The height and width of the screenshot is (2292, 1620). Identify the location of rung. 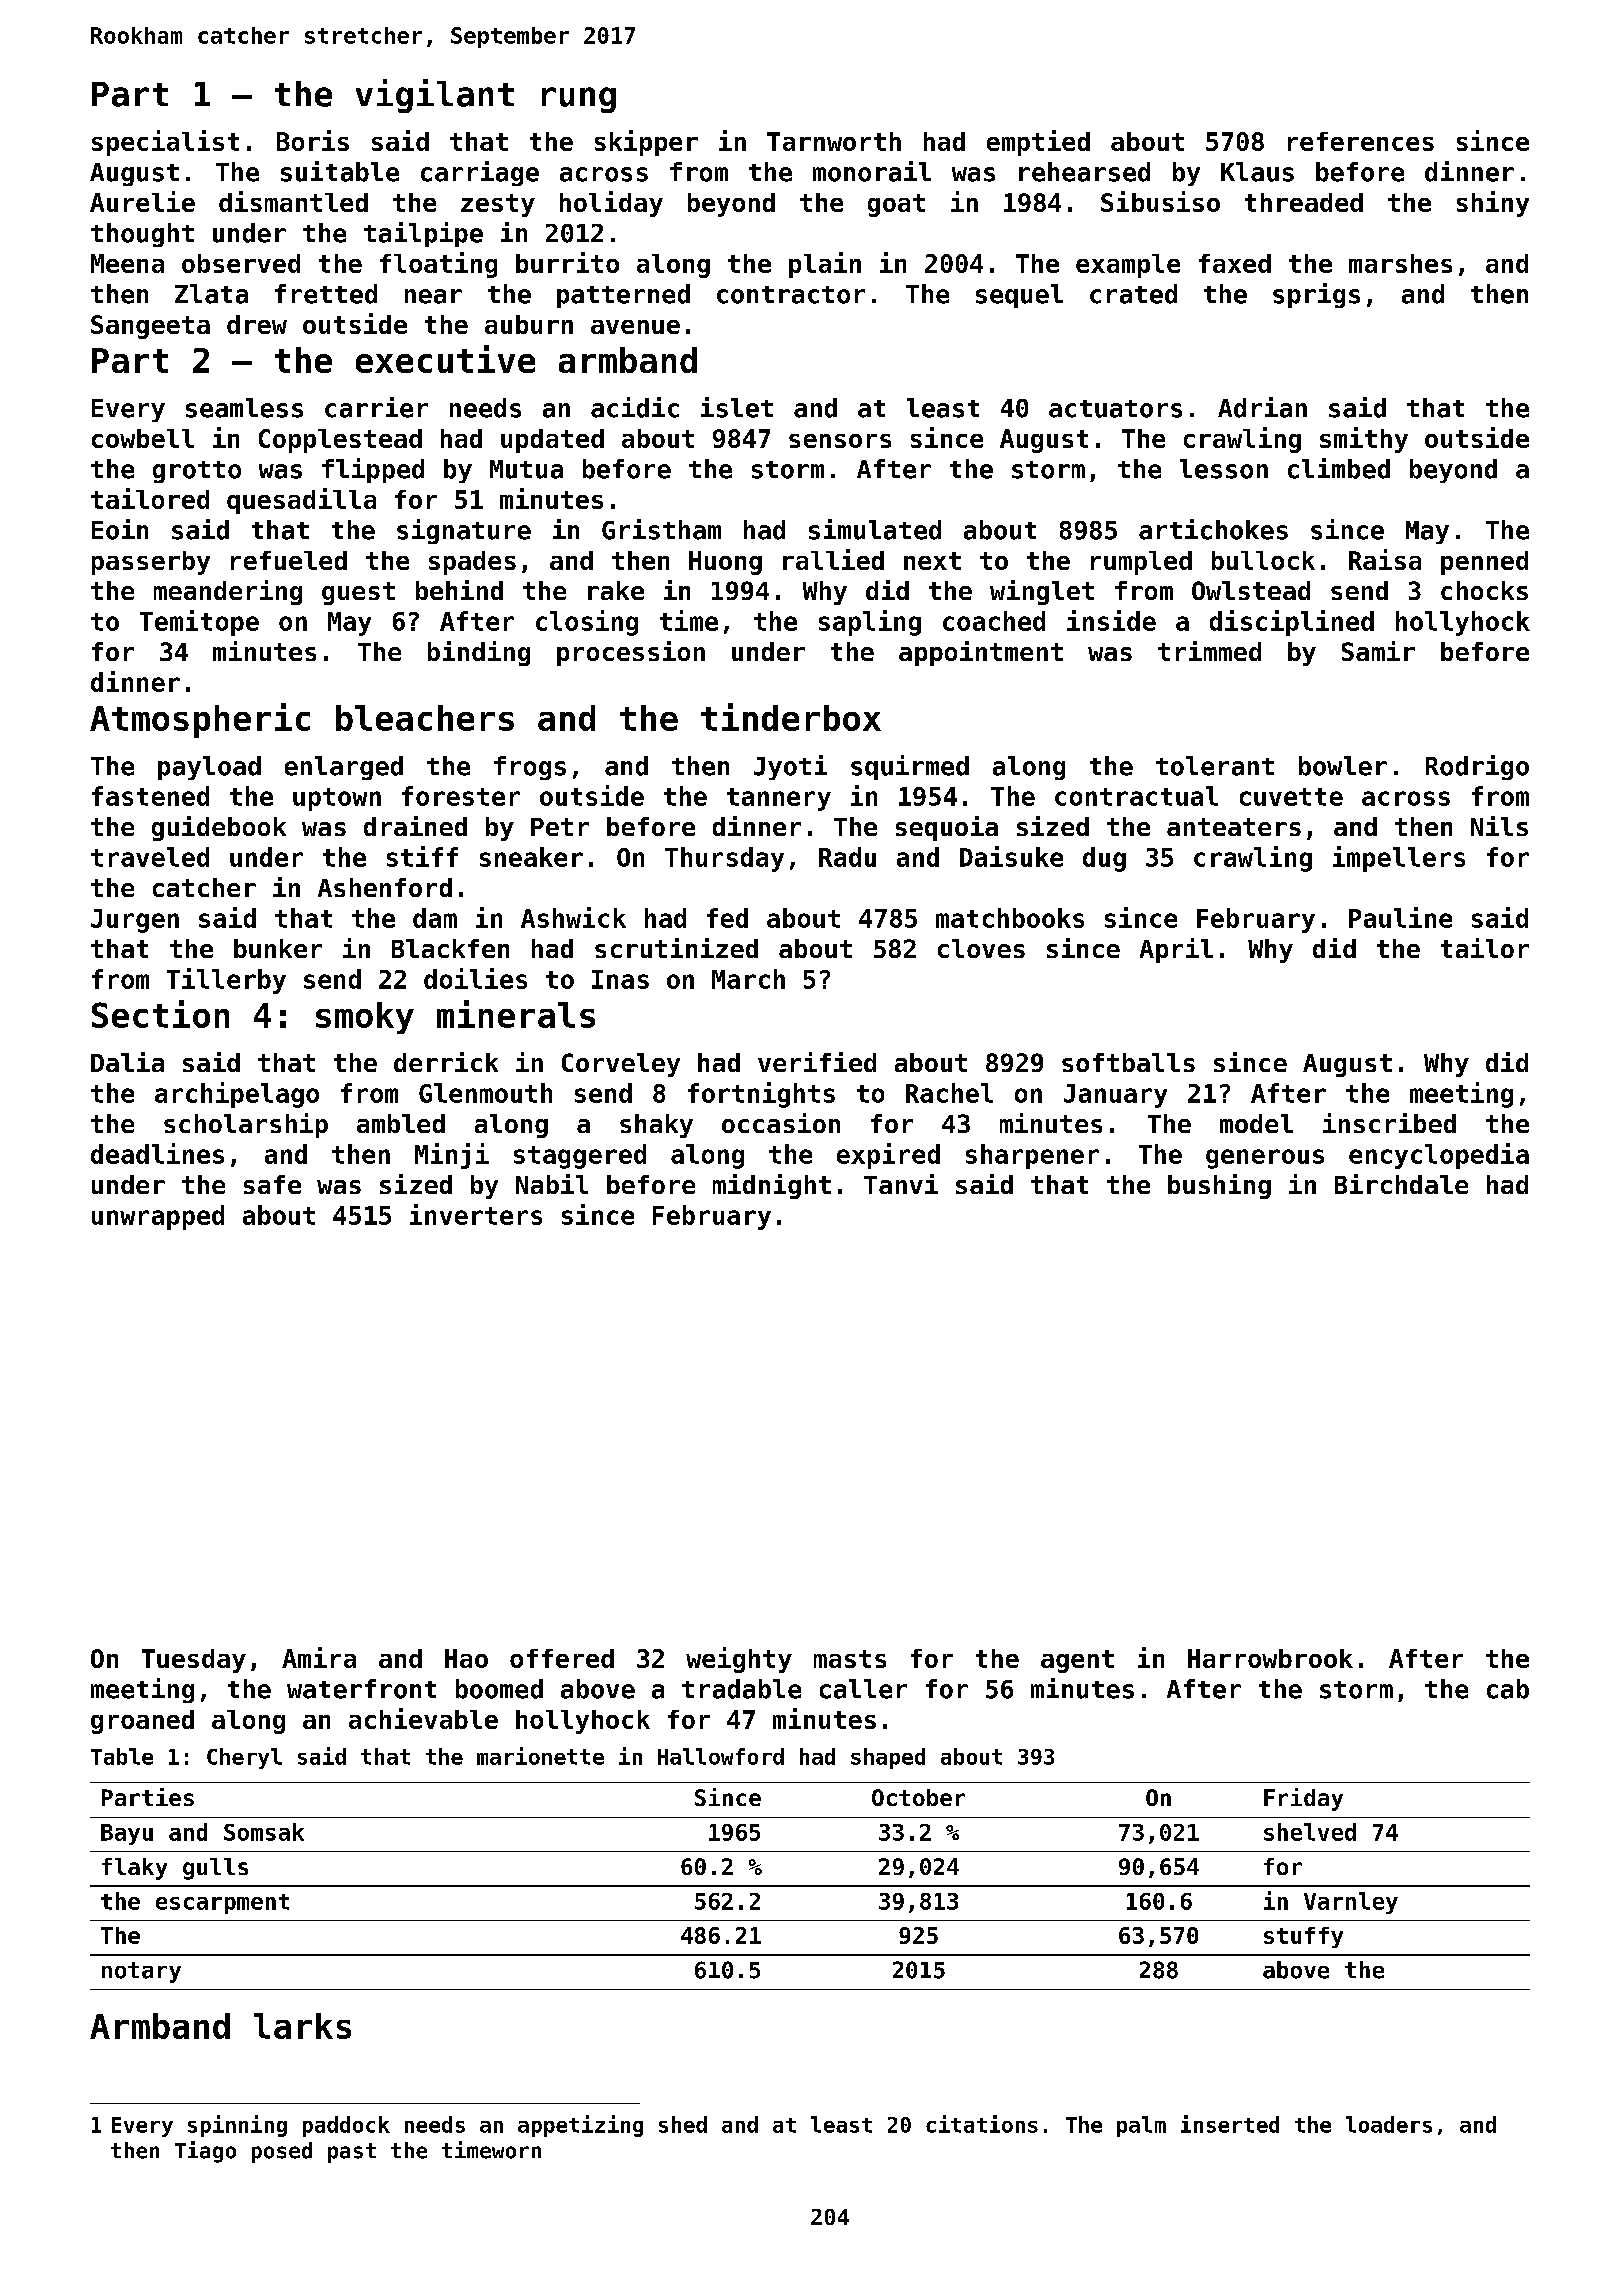
(579, 100).
